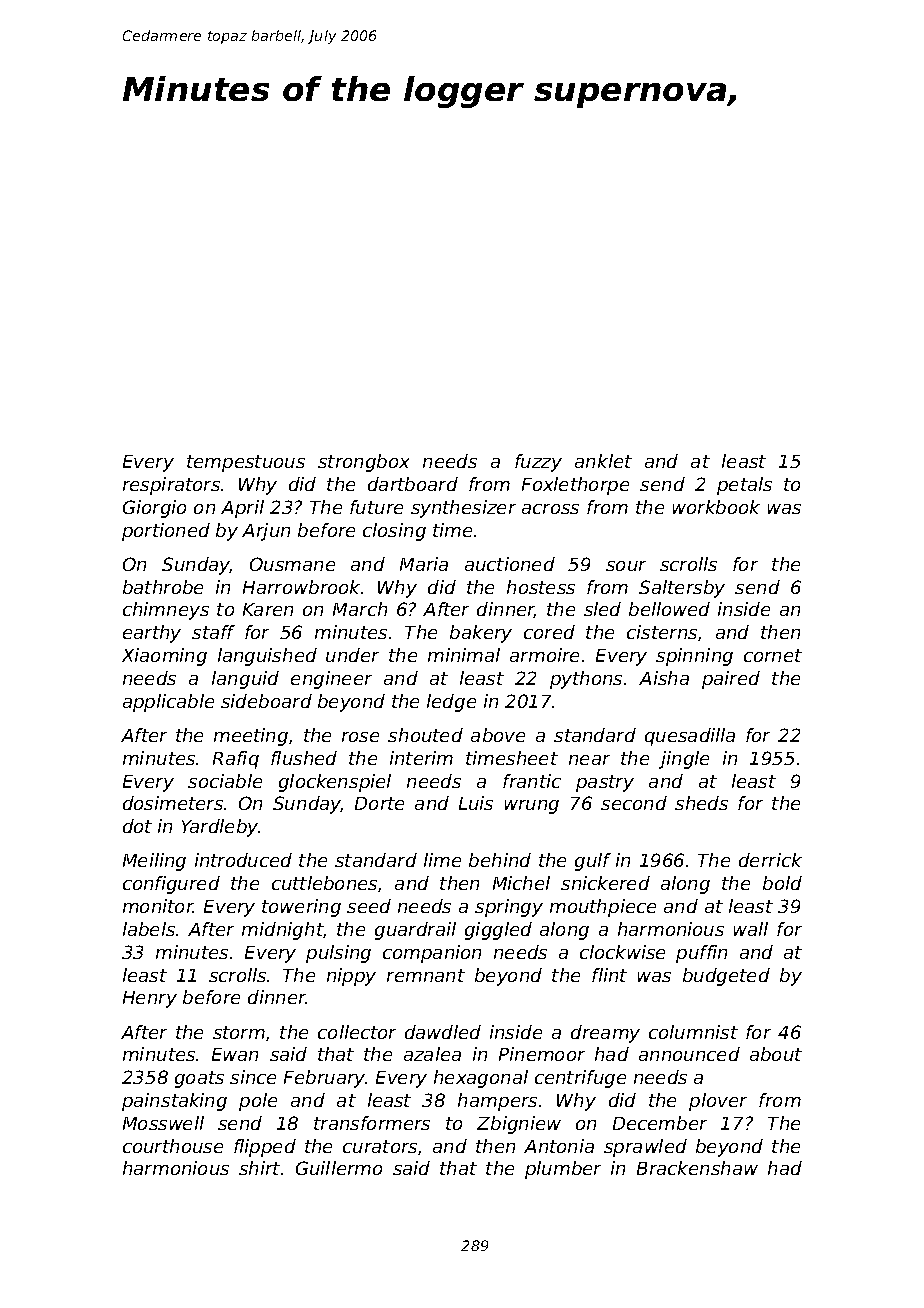  Describe the element at coordinates (476, 803) in the image. I see `Luis` at that location.
